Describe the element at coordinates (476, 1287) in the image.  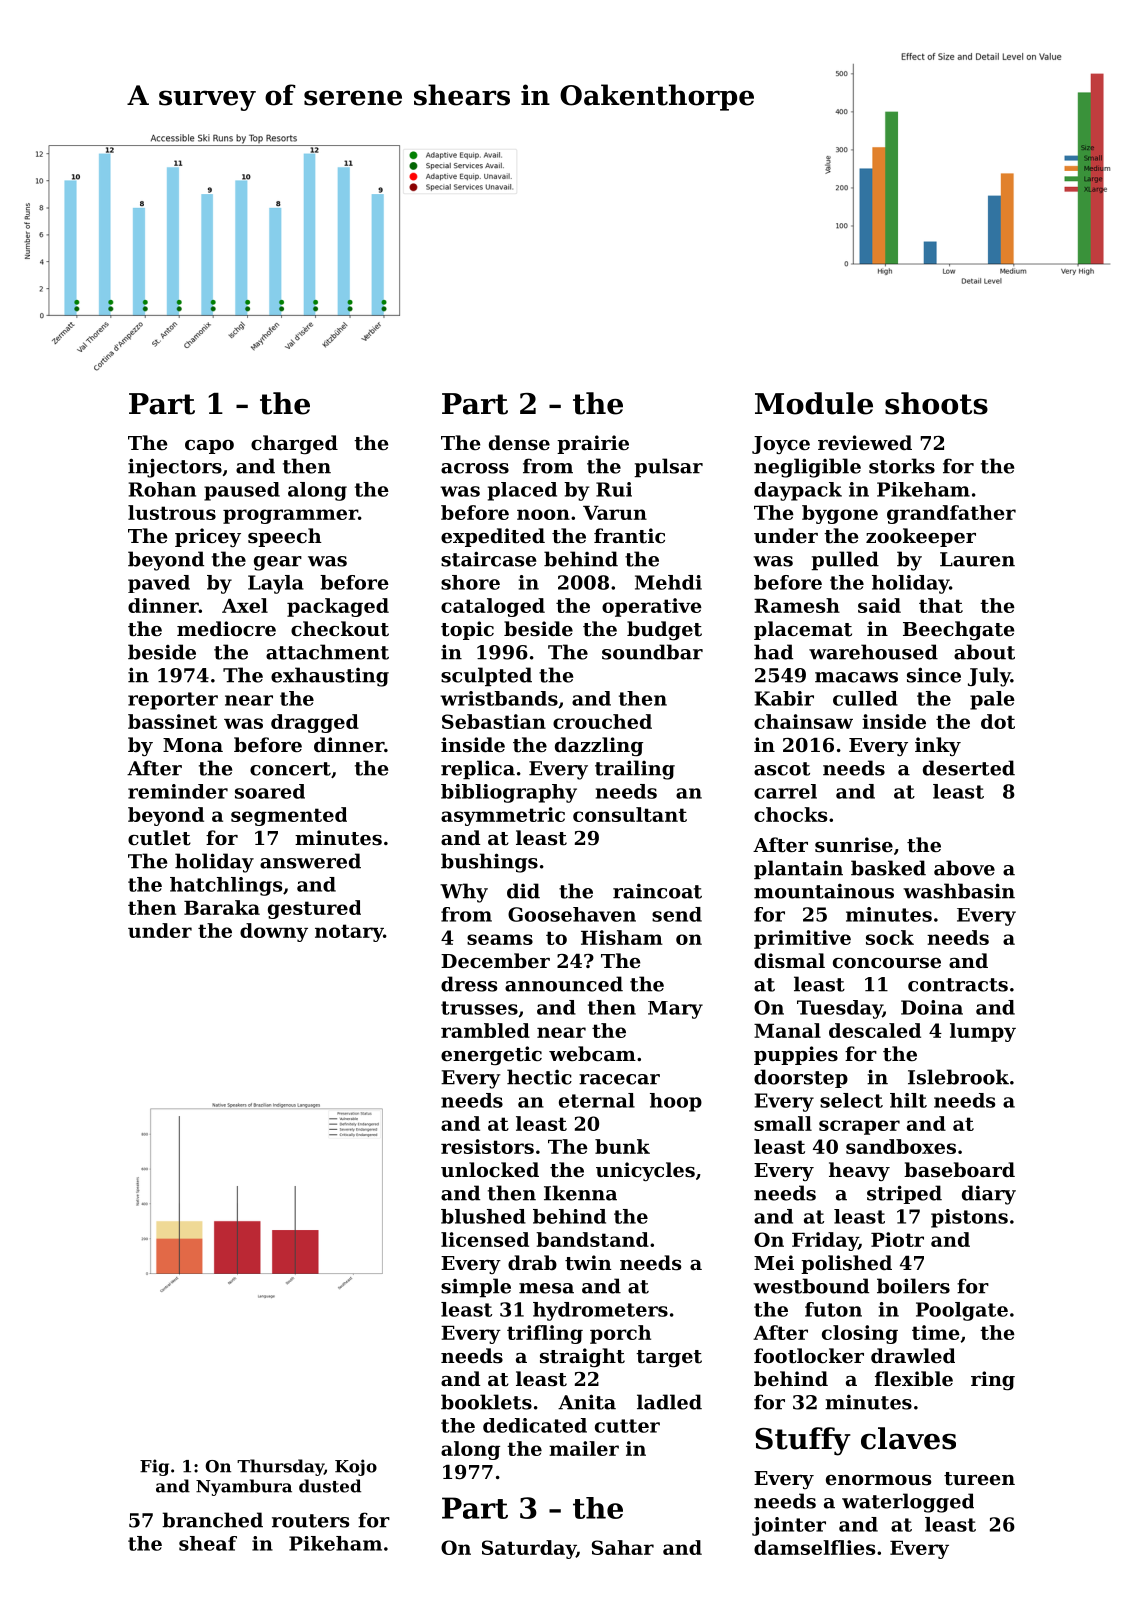
I see `simple` at that location.
